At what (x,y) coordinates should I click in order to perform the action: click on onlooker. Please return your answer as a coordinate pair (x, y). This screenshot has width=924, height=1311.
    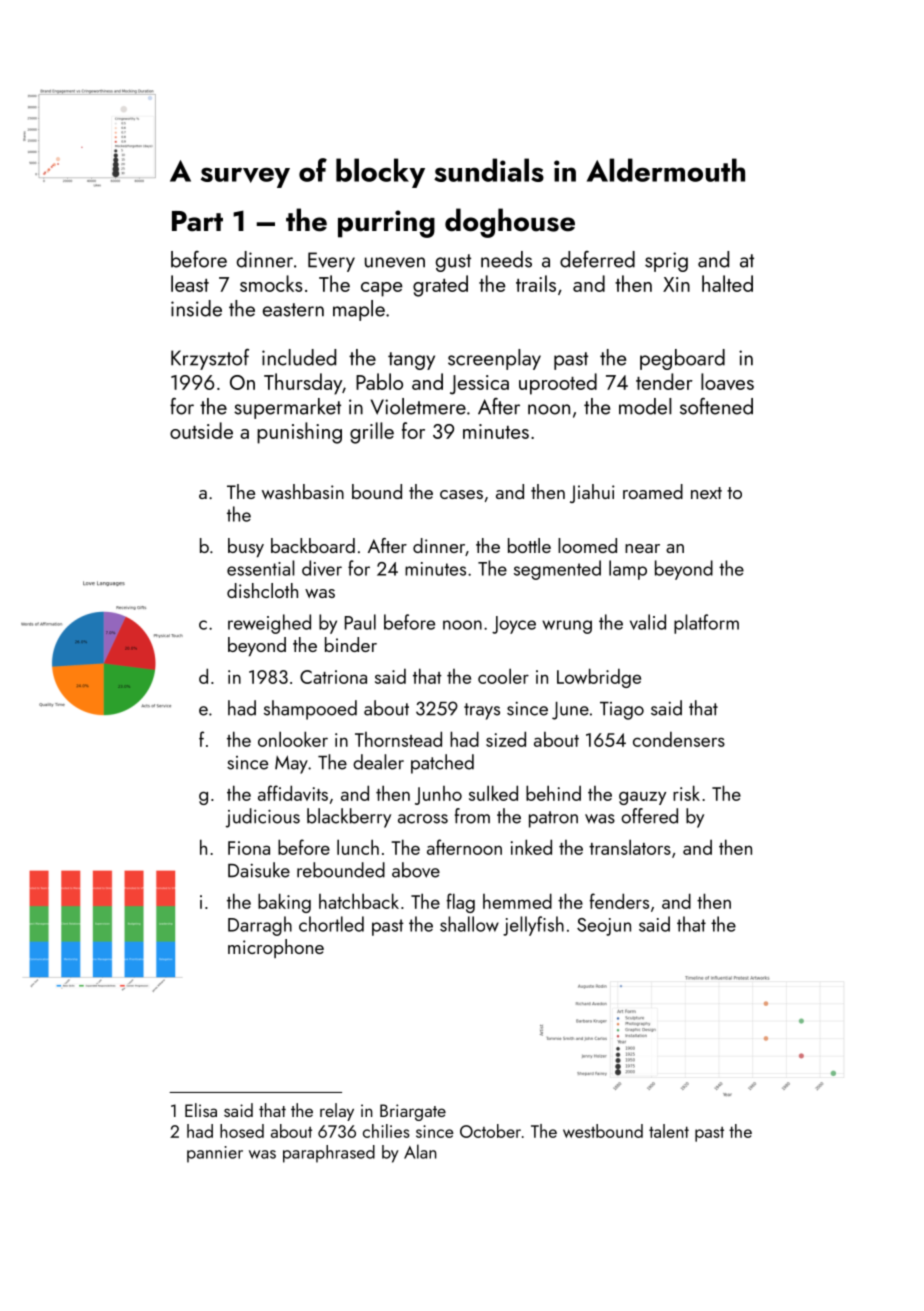
    Looking at the image, I should click on (293, 739).
